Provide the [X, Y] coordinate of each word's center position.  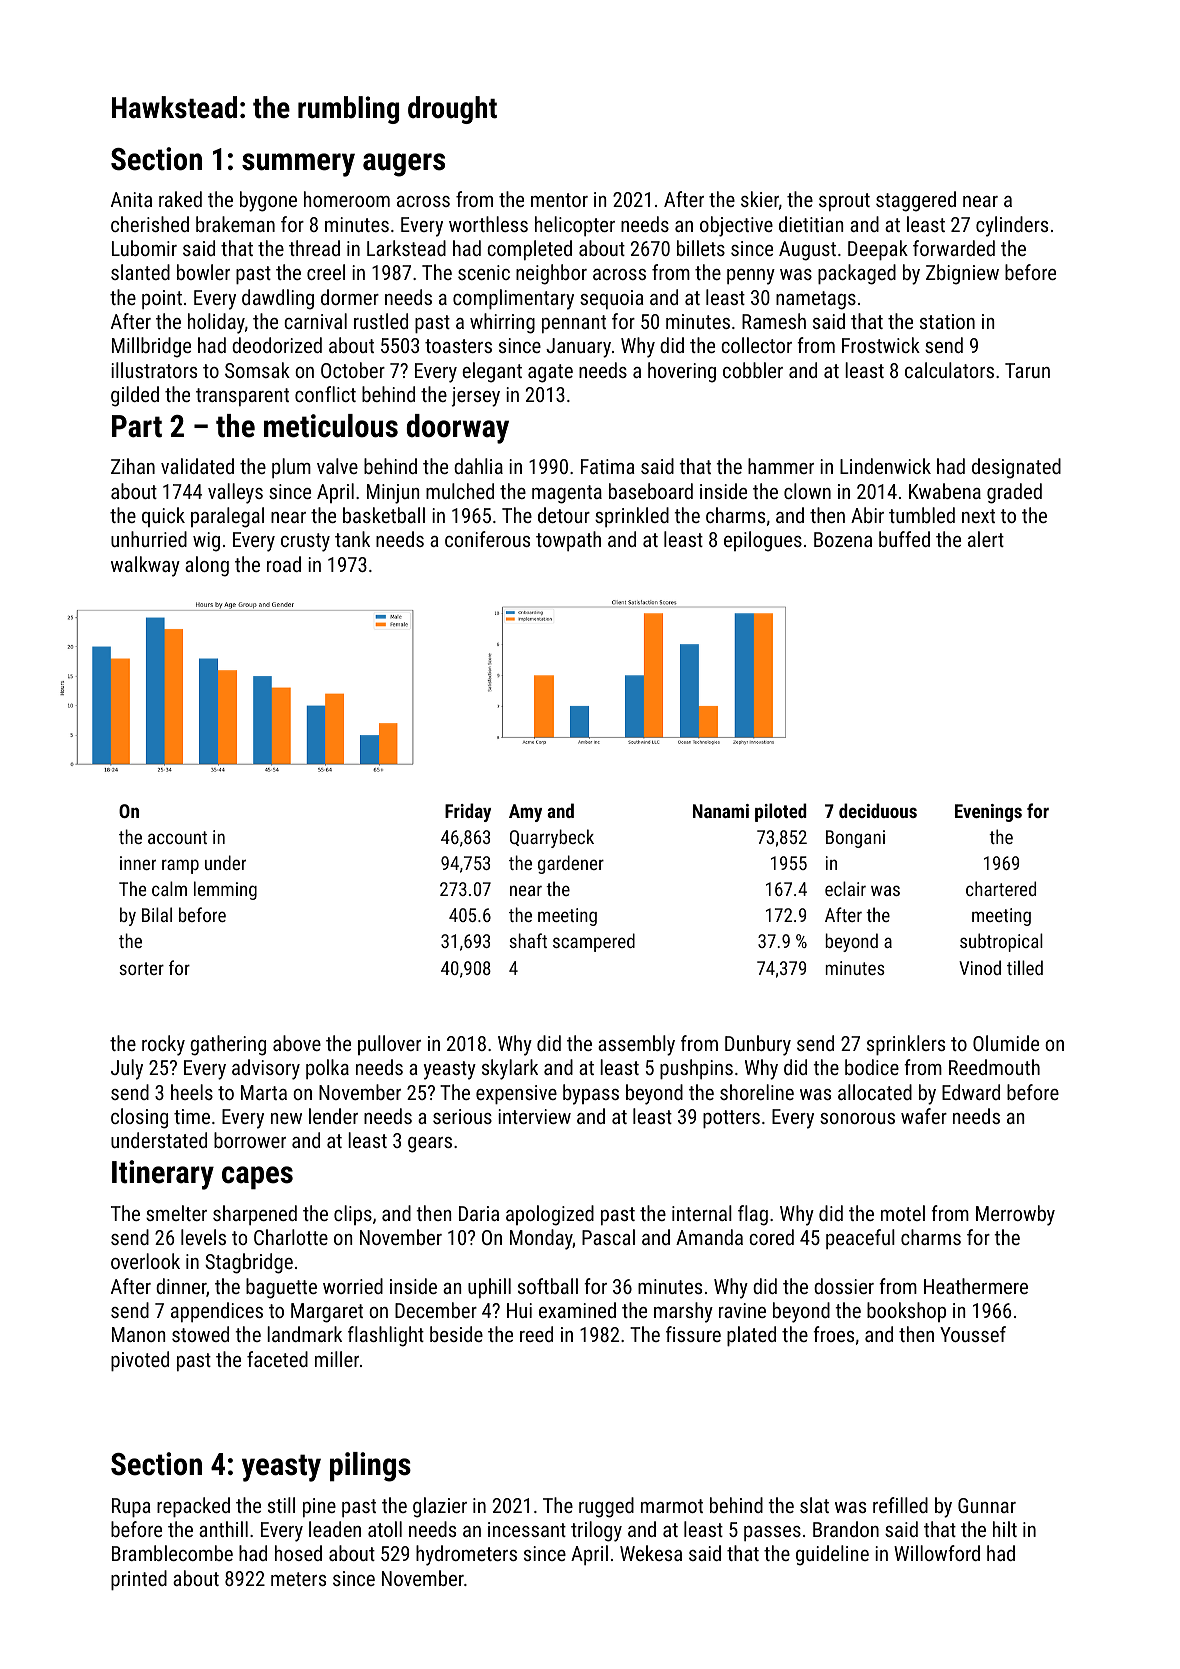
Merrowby [1015, 1215]
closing [139, 1118]
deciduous [878, 810]
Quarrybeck [552, 838]
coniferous [487, 539]
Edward [971, 1092]
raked [180, 199]
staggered [916, 201]
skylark [510, 1069]
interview [534, 1116]
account [177, 837]
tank [352, 539]
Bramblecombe [172, 1553]
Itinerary [163, 1175]
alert [986, 539]
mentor [559, 200]
